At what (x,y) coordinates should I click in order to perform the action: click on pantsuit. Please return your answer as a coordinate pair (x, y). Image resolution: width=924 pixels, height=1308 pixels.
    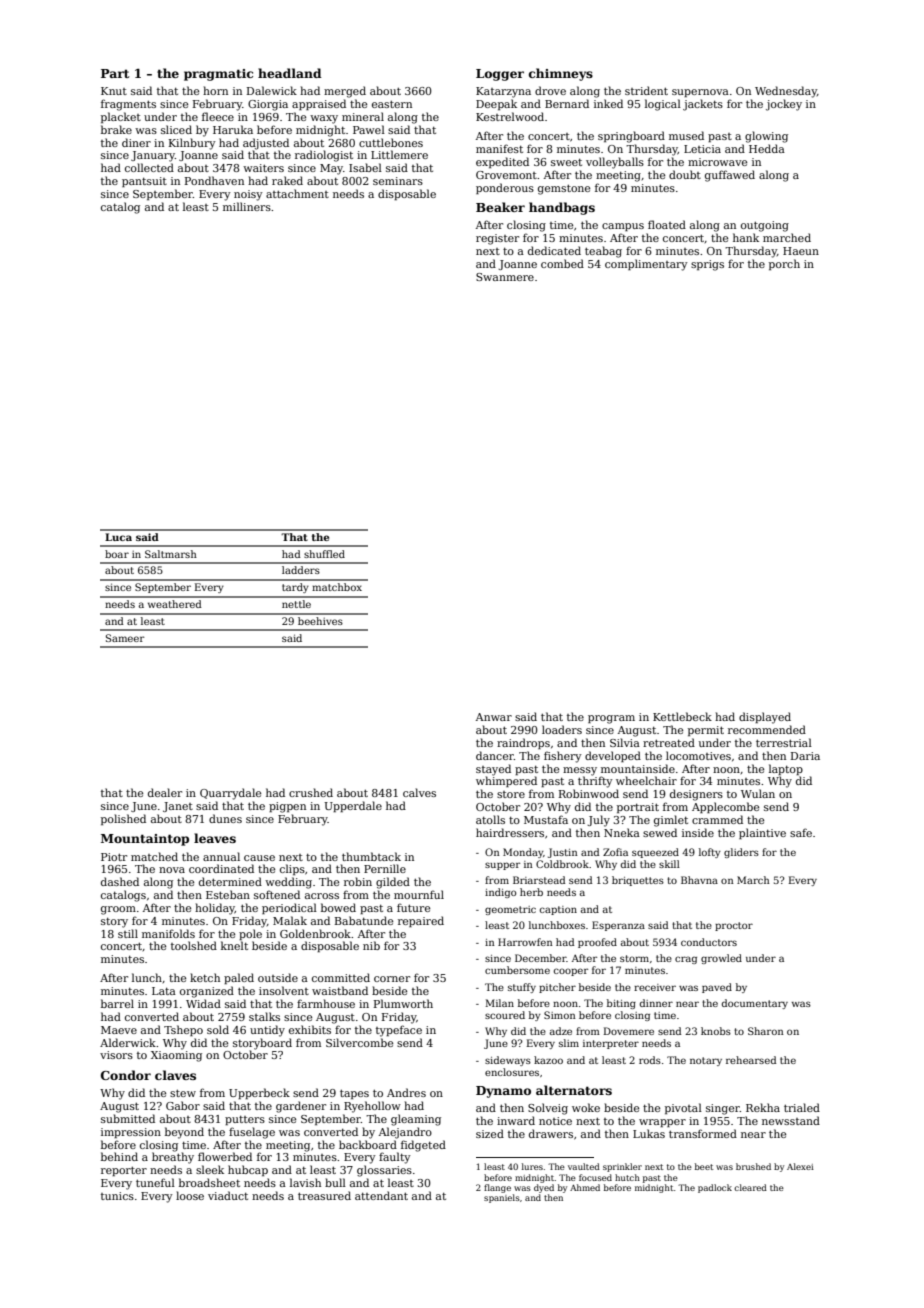
    Looking at the image, I should click on (144, 182).
